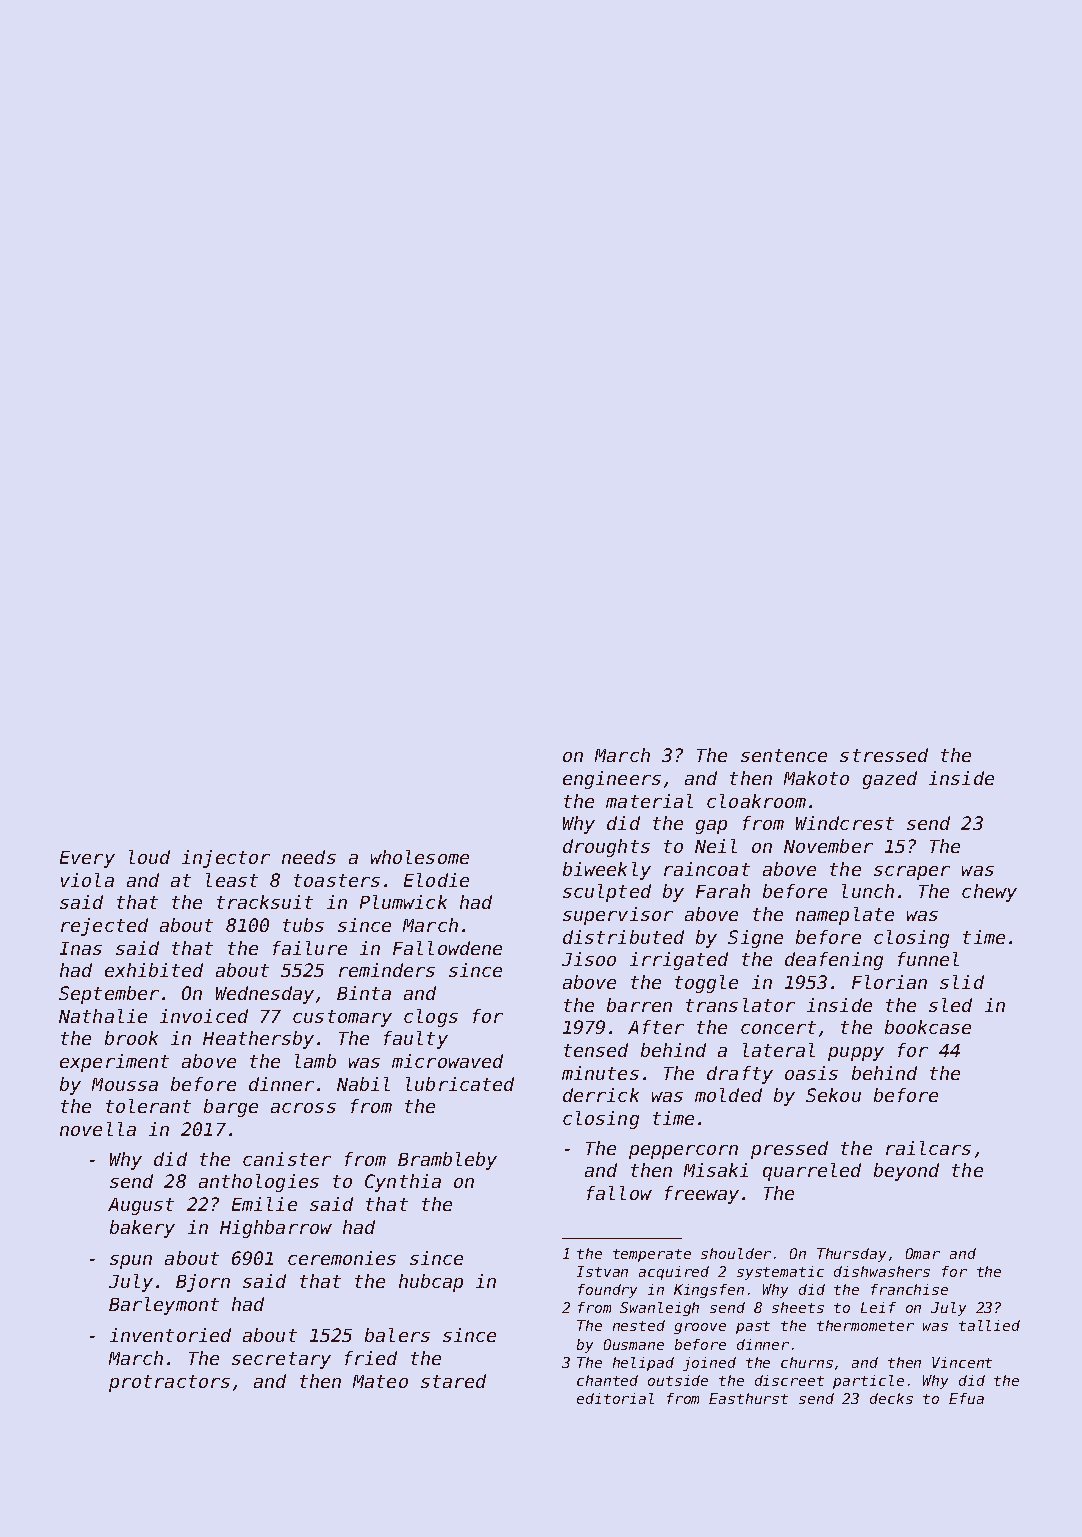  What do you see at coordinates (98, 1129) in the document?
I see `novella` at bounding box center [98, 1129].
